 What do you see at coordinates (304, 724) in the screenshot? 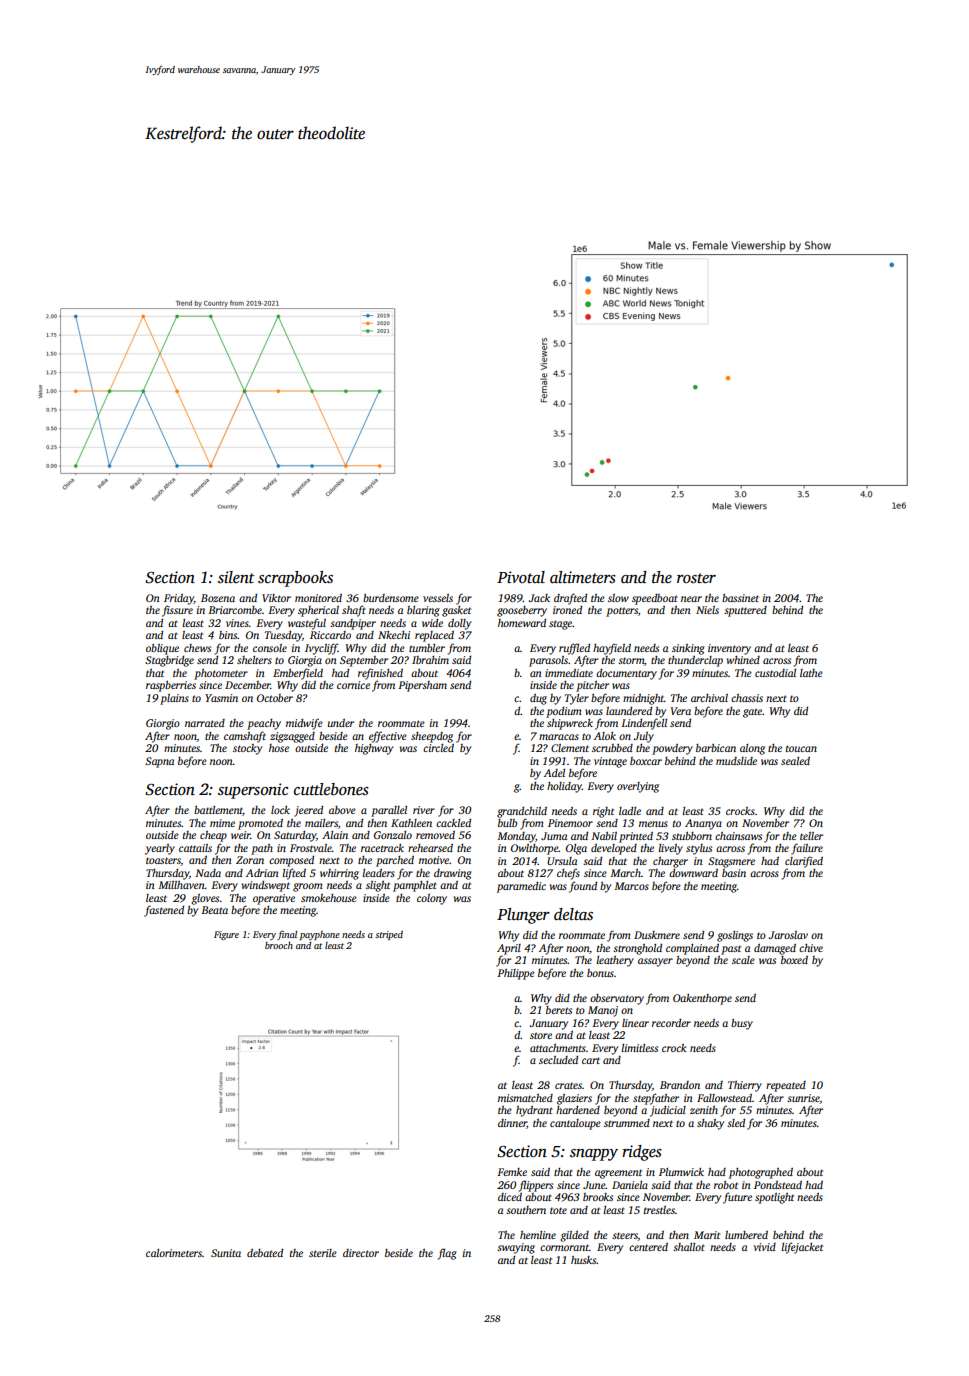
I see `midwife` at bounding box center [304, 724].
